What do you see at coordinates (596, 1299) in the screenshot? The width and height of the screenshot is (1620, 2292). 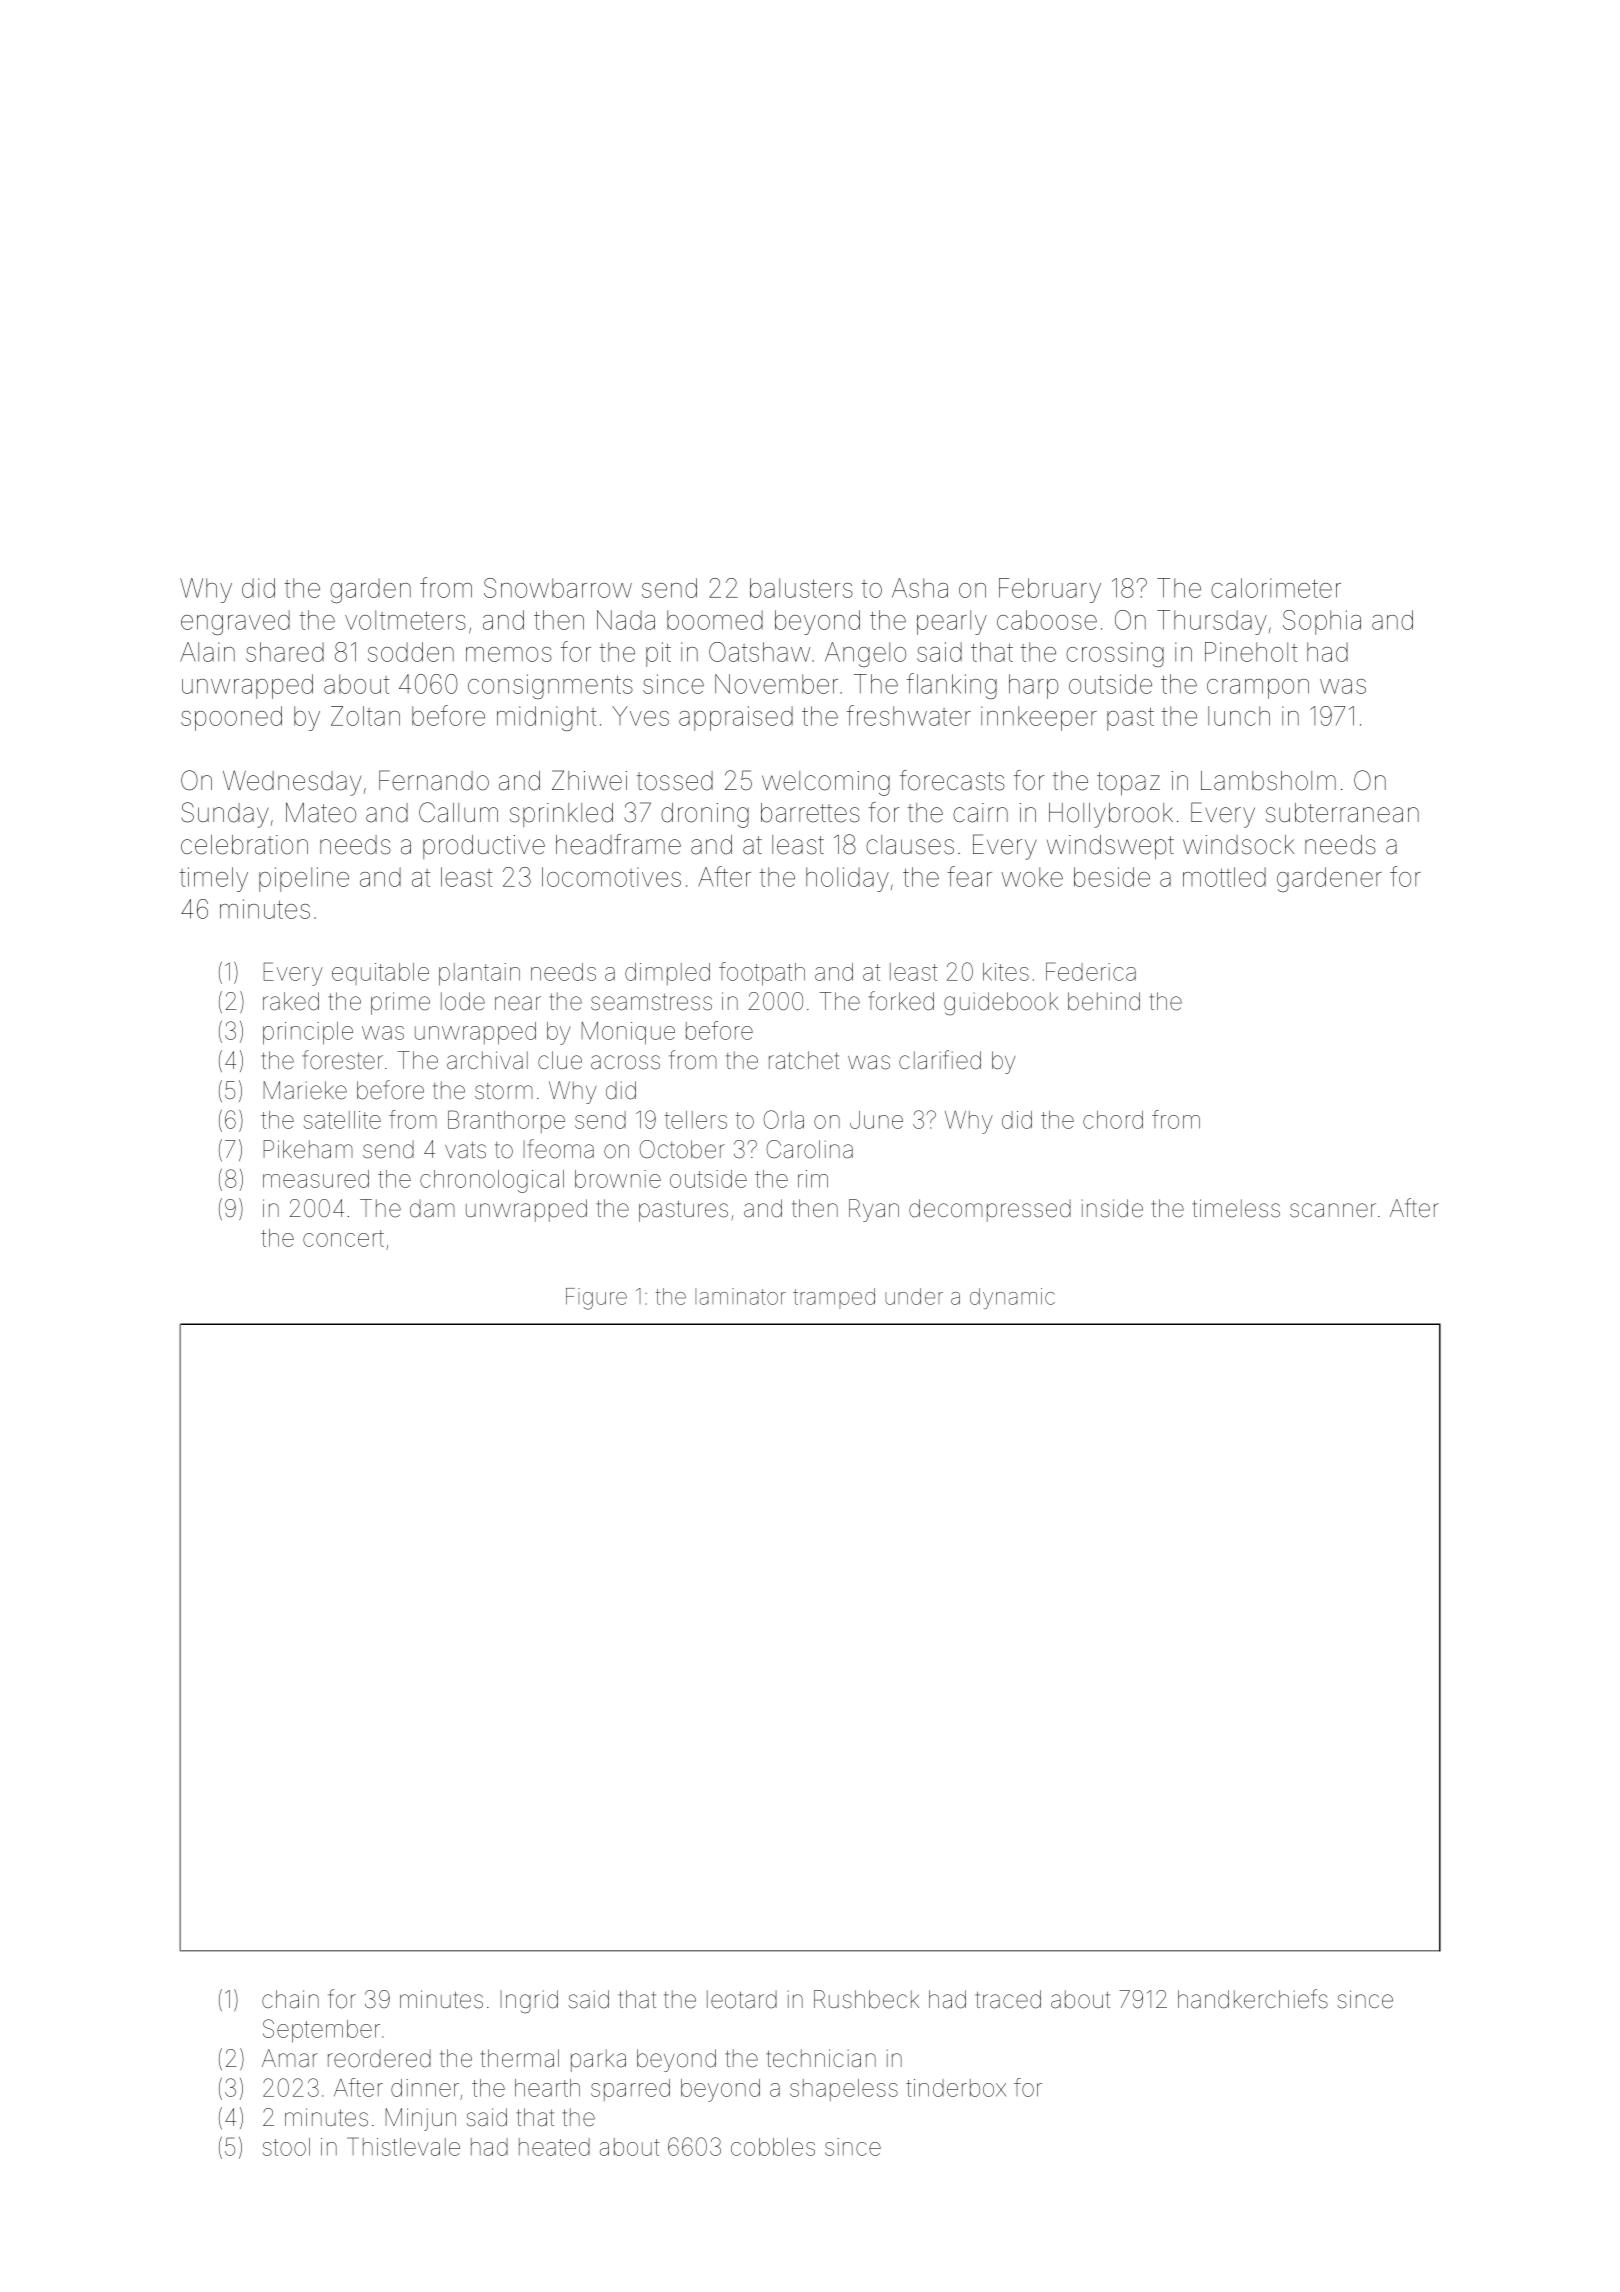 I see `Figure` at bounding box center [596, 1299].
